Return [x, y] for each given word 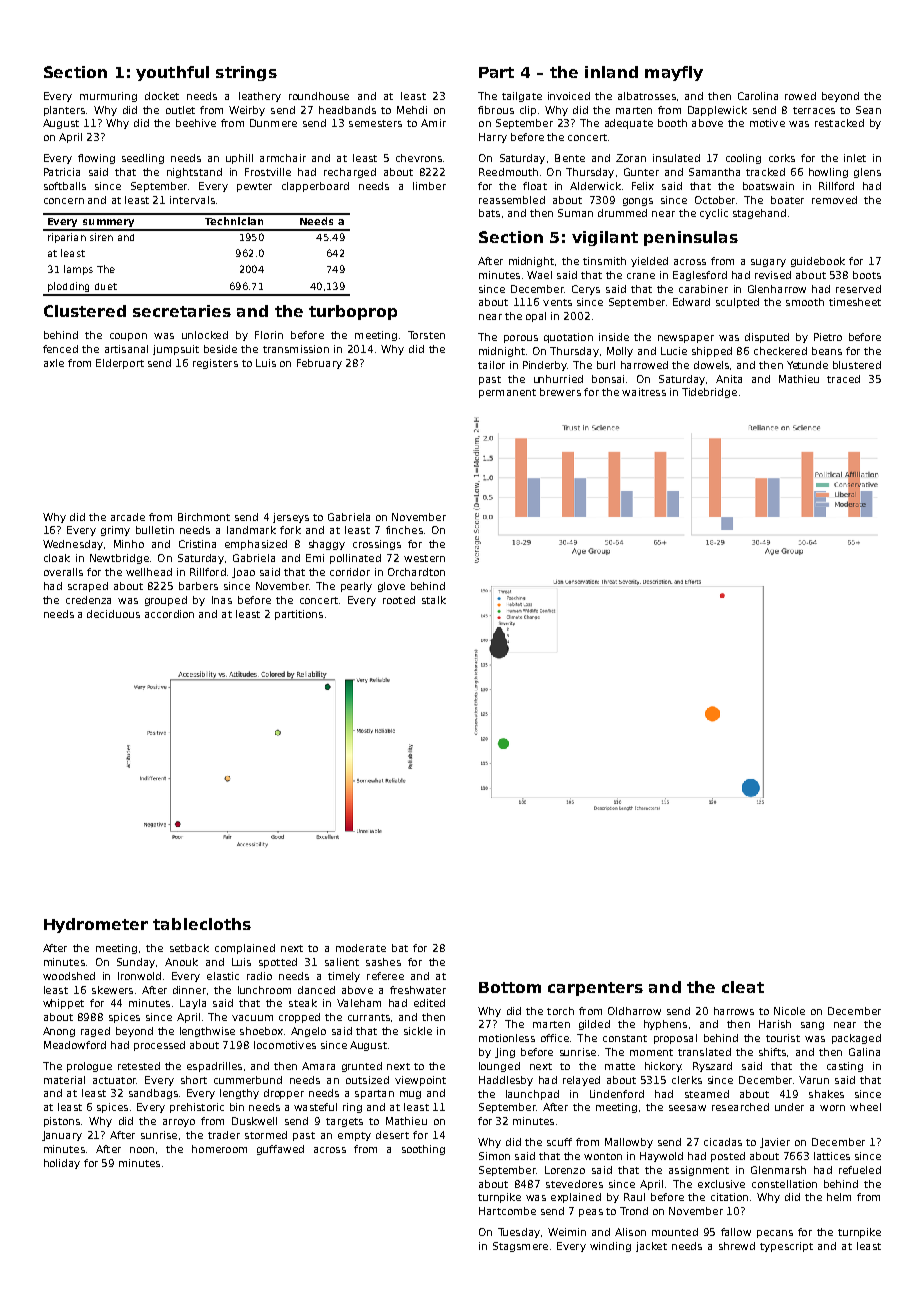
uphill [239, 159]
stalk [434, 600]
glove [391, 587]
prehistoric [197, 1108]
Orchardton [416, 572]
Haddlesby [506, 1081]
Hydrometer [96, 925]
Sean [868, 110]
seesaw [687, 1108]
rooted [399, 600]
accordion [169, 614]
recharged [350, 173]
